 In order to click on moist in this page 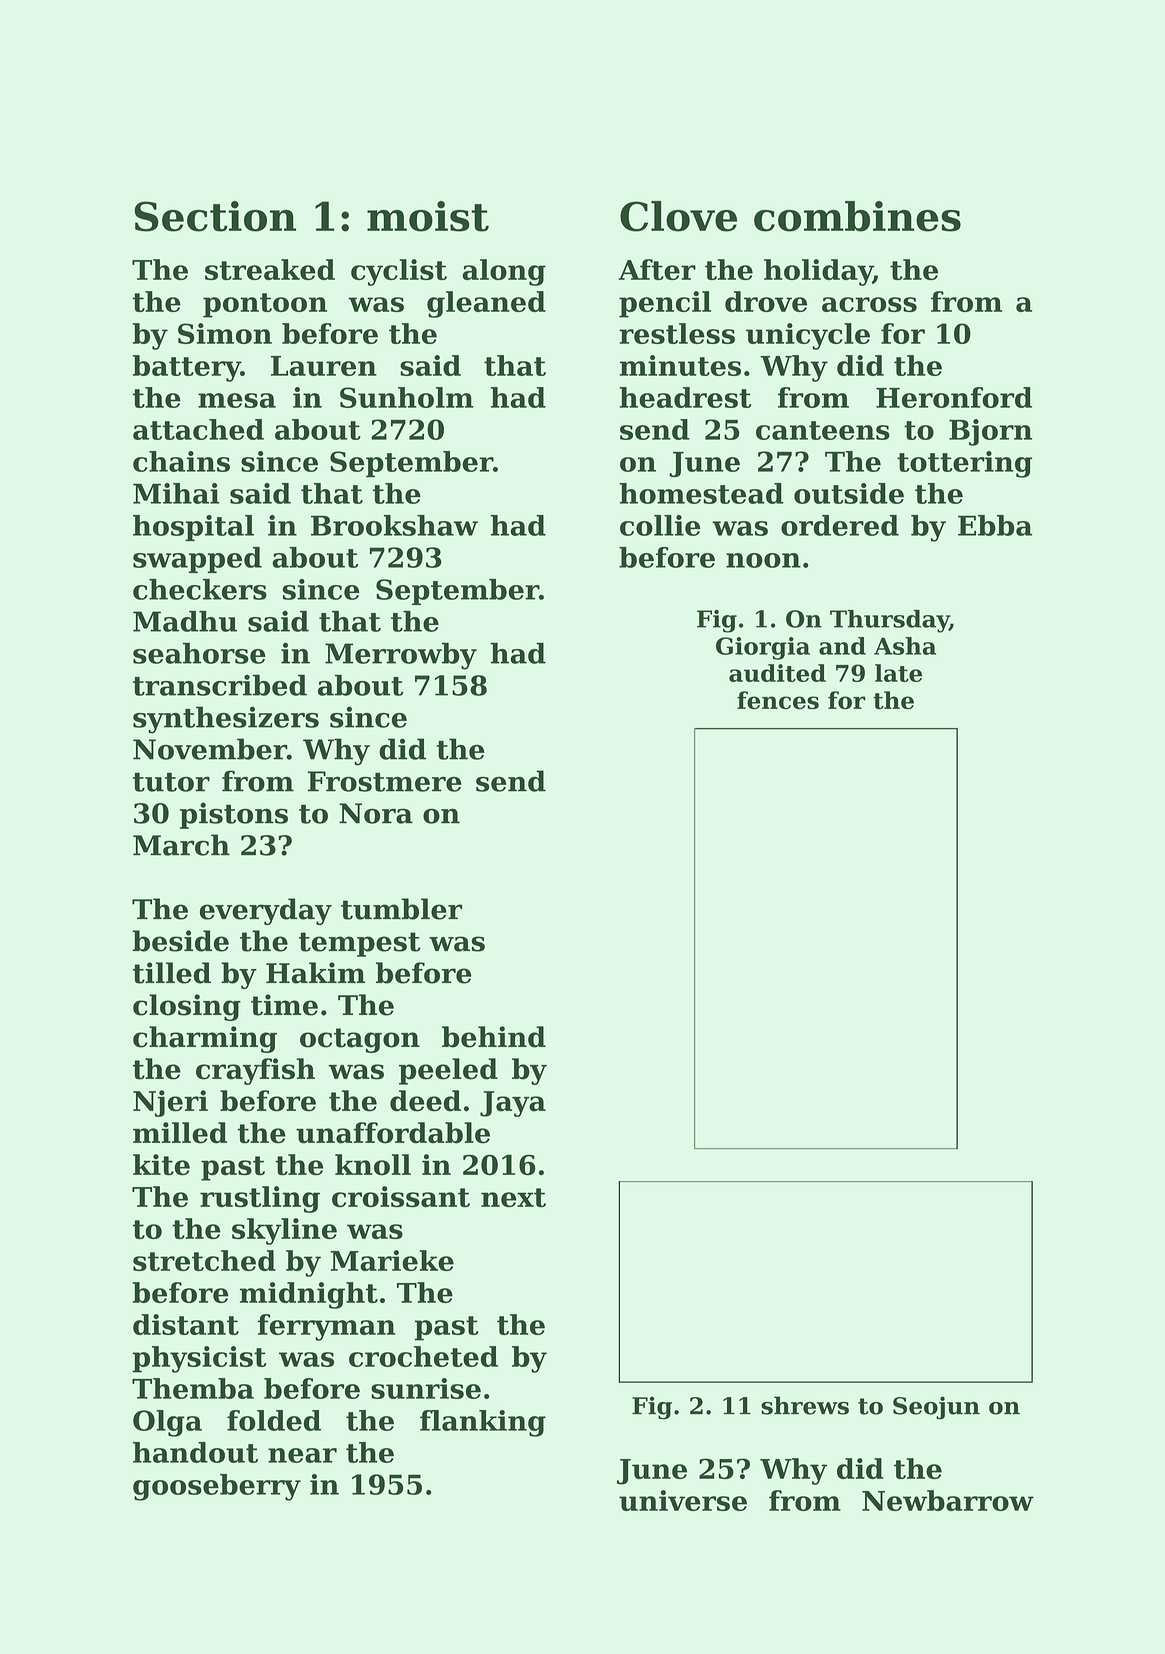, I will do `click(428, 216)`.
